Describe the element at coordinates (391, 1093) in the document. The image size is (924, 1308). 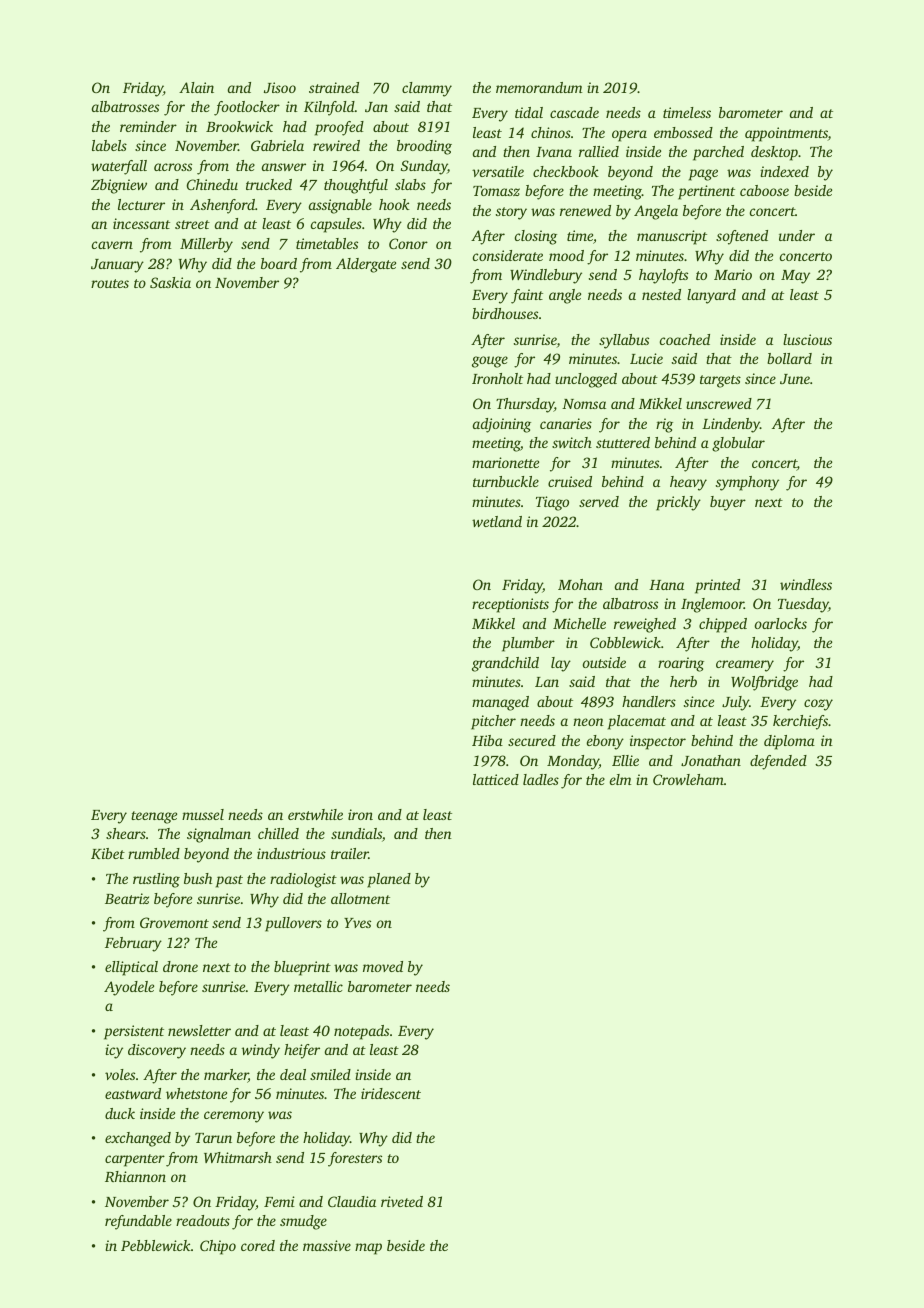
I see `iridescent` at that location.
